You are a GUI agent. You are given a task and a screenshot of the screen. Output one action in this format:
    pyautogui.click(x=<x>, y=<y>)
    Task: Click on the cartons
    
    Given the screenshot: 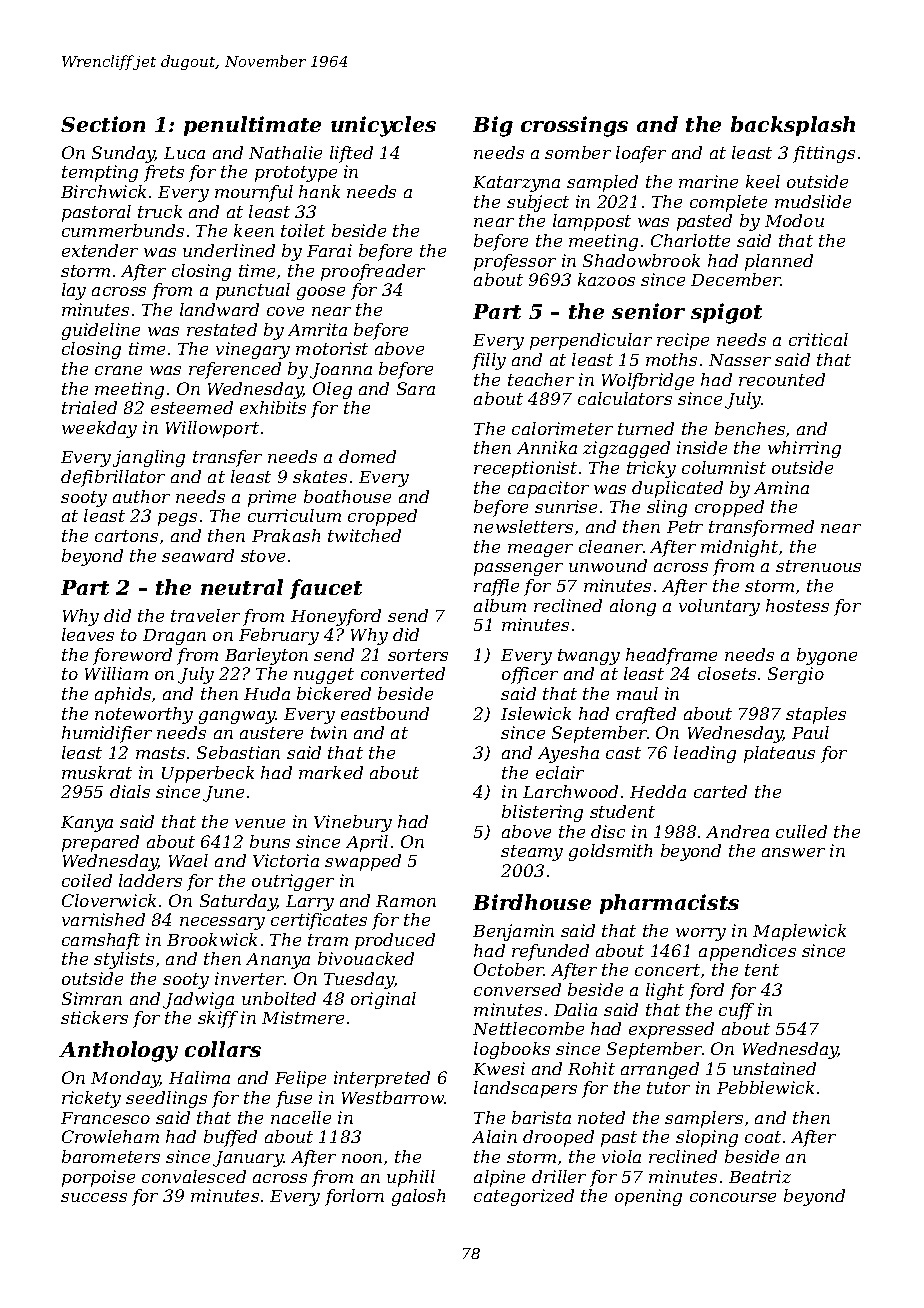 What is the action you would take?
    pyautogui.click(x=126, y=536)
